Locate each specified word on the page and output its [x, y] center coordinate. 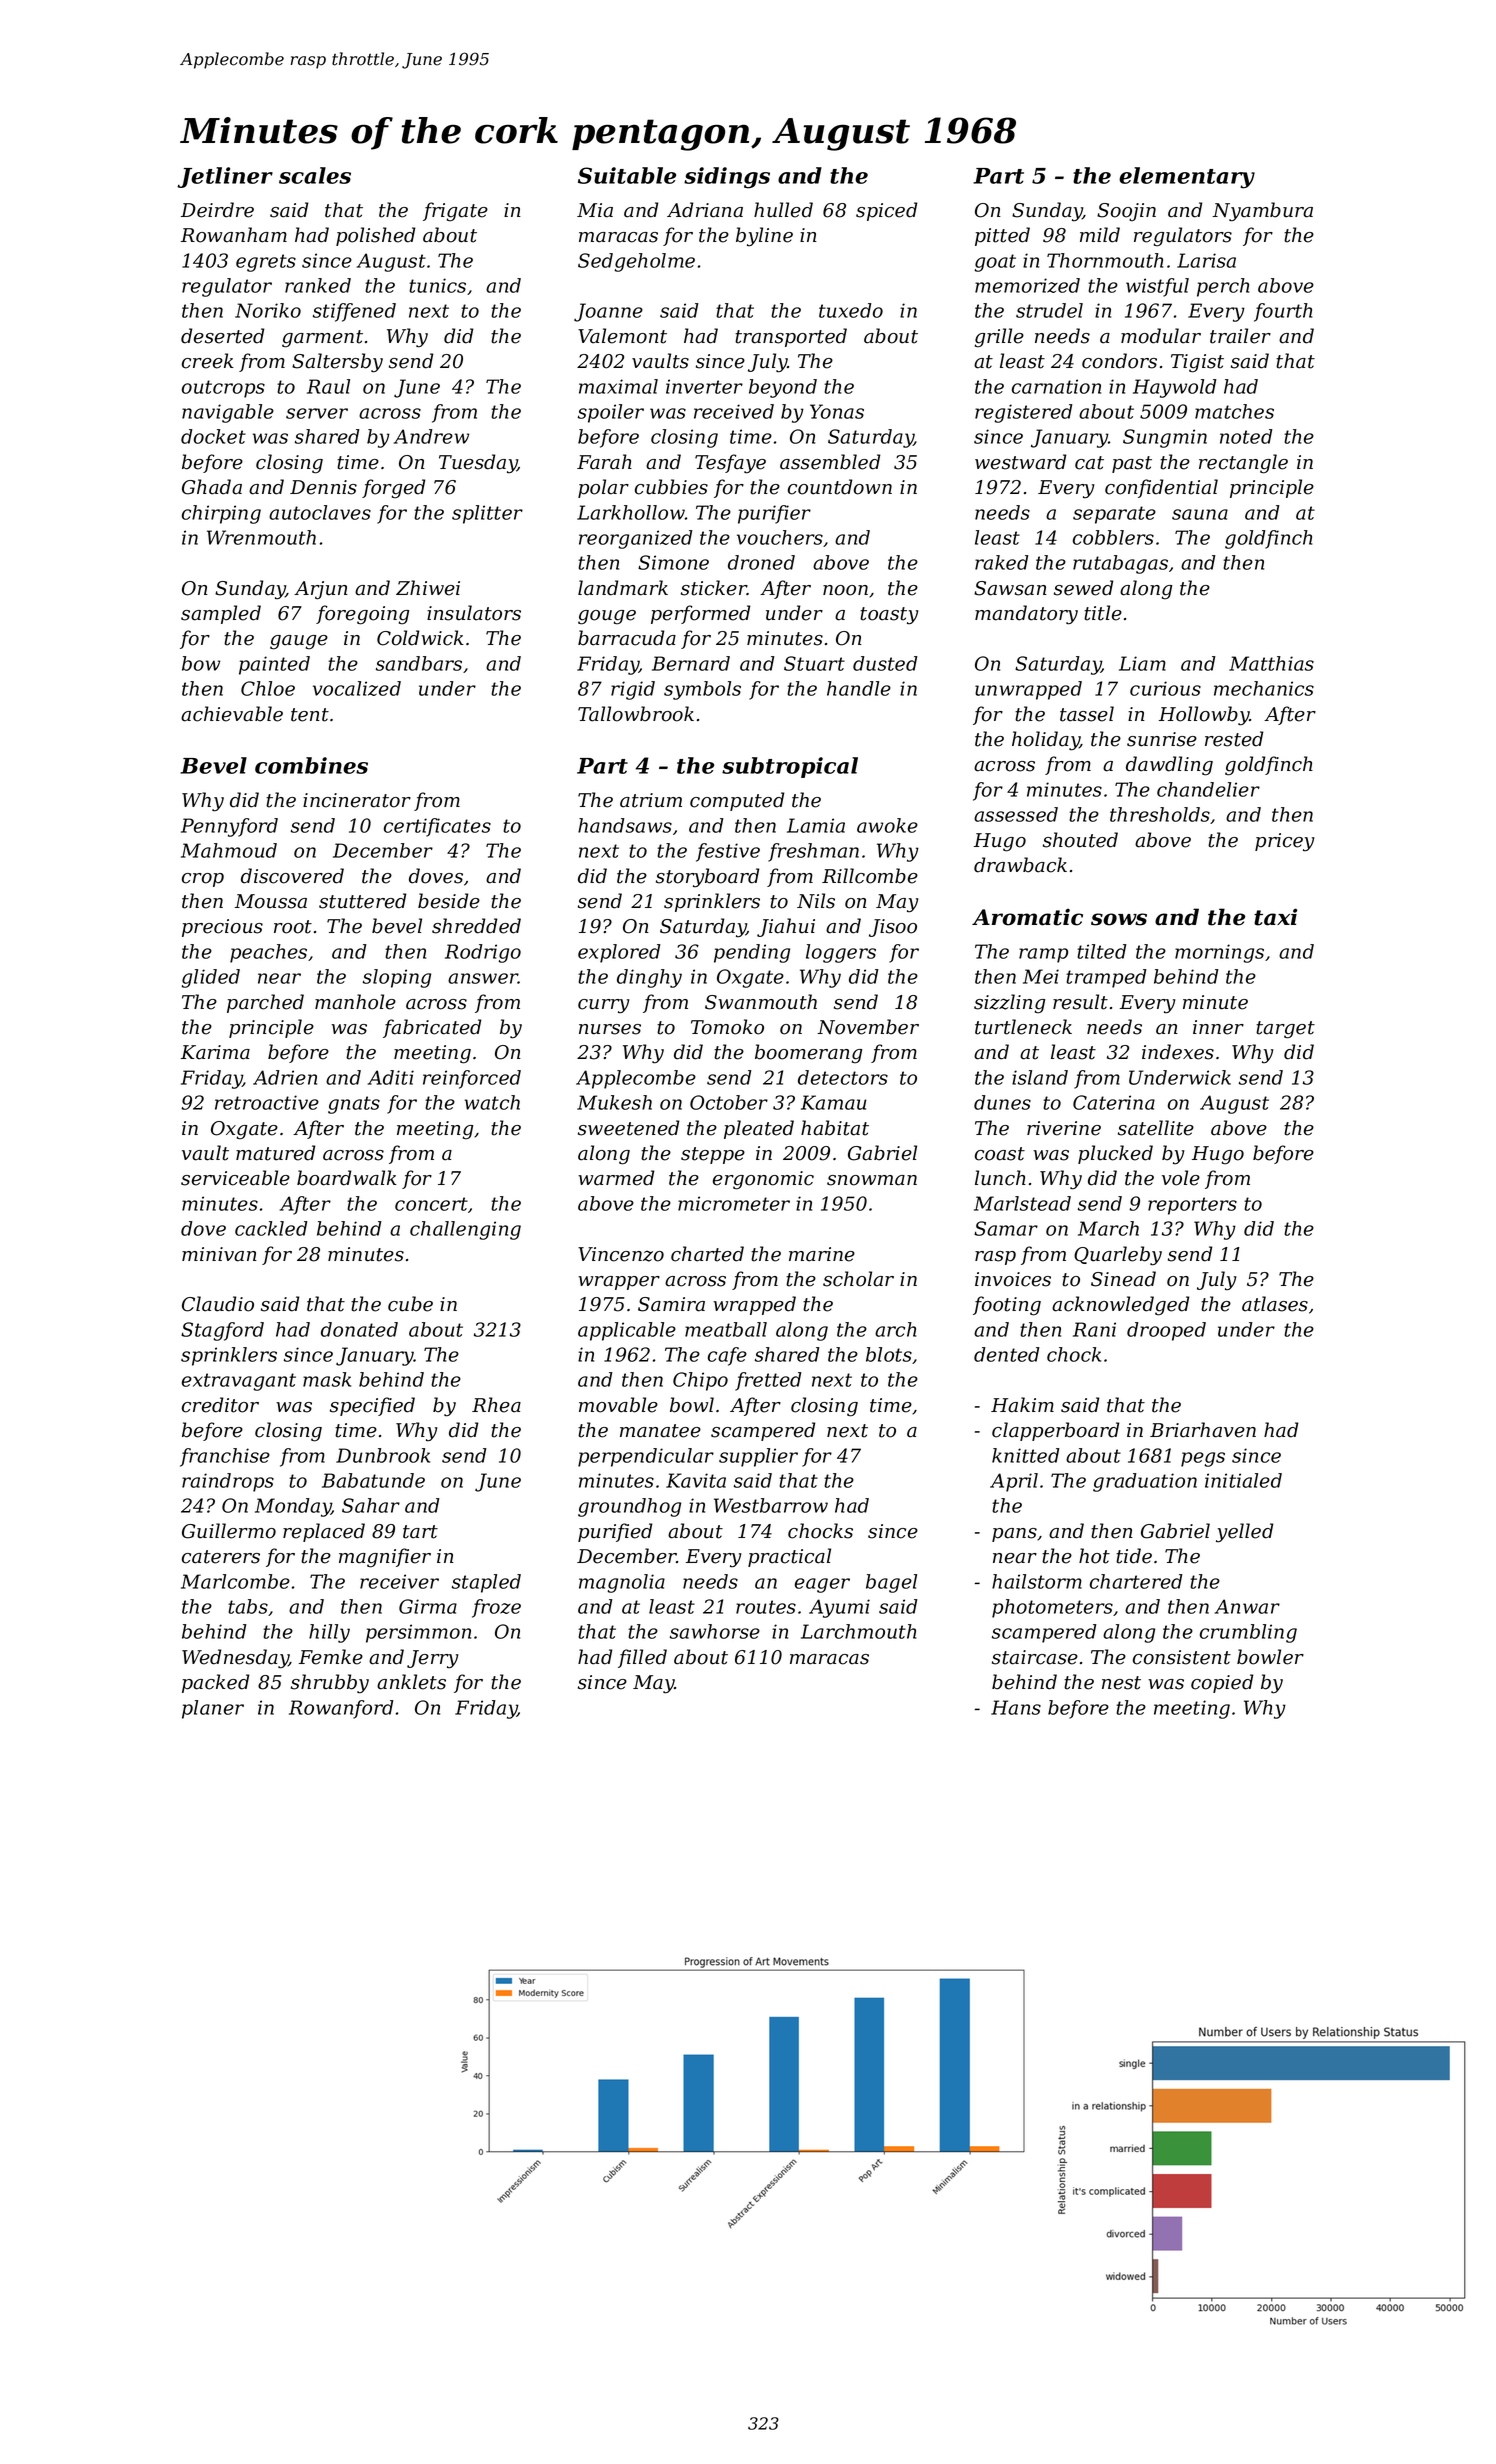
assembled [830, 462]
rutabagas [1120, 564]
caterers [221, 1557]
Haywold [1175, 388]
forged [393, 489]
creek [208, 361]
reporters [1192, 1206]
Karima [215, 1052]
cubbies [671, 487]
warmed [616, 1178]
